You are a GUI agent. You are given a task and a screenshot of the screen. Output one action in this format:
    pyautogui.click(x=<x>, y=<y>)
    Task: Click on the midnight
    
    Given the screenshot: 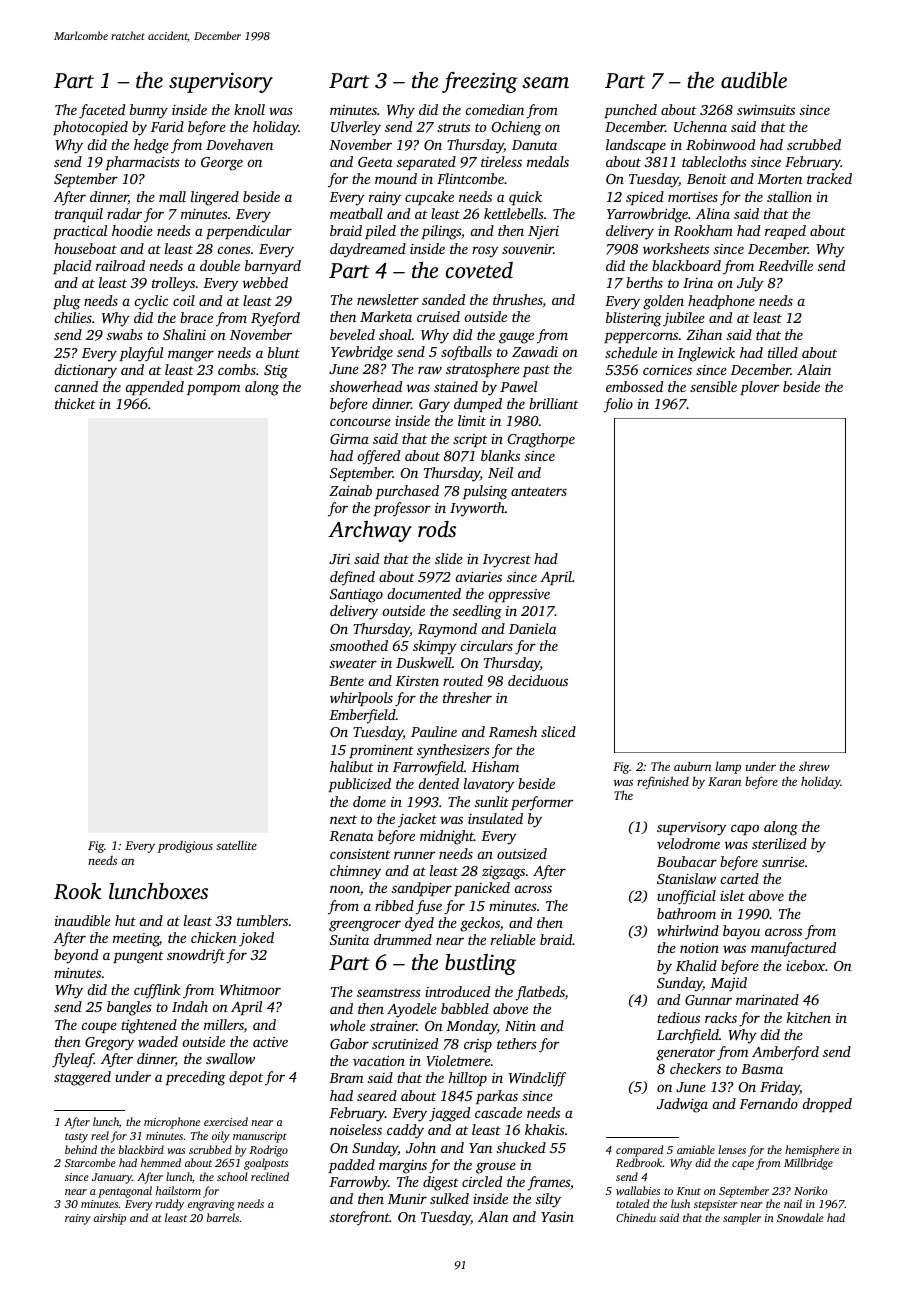 What is the action you would take?
    pyautogui.click(x=447, y=837)
